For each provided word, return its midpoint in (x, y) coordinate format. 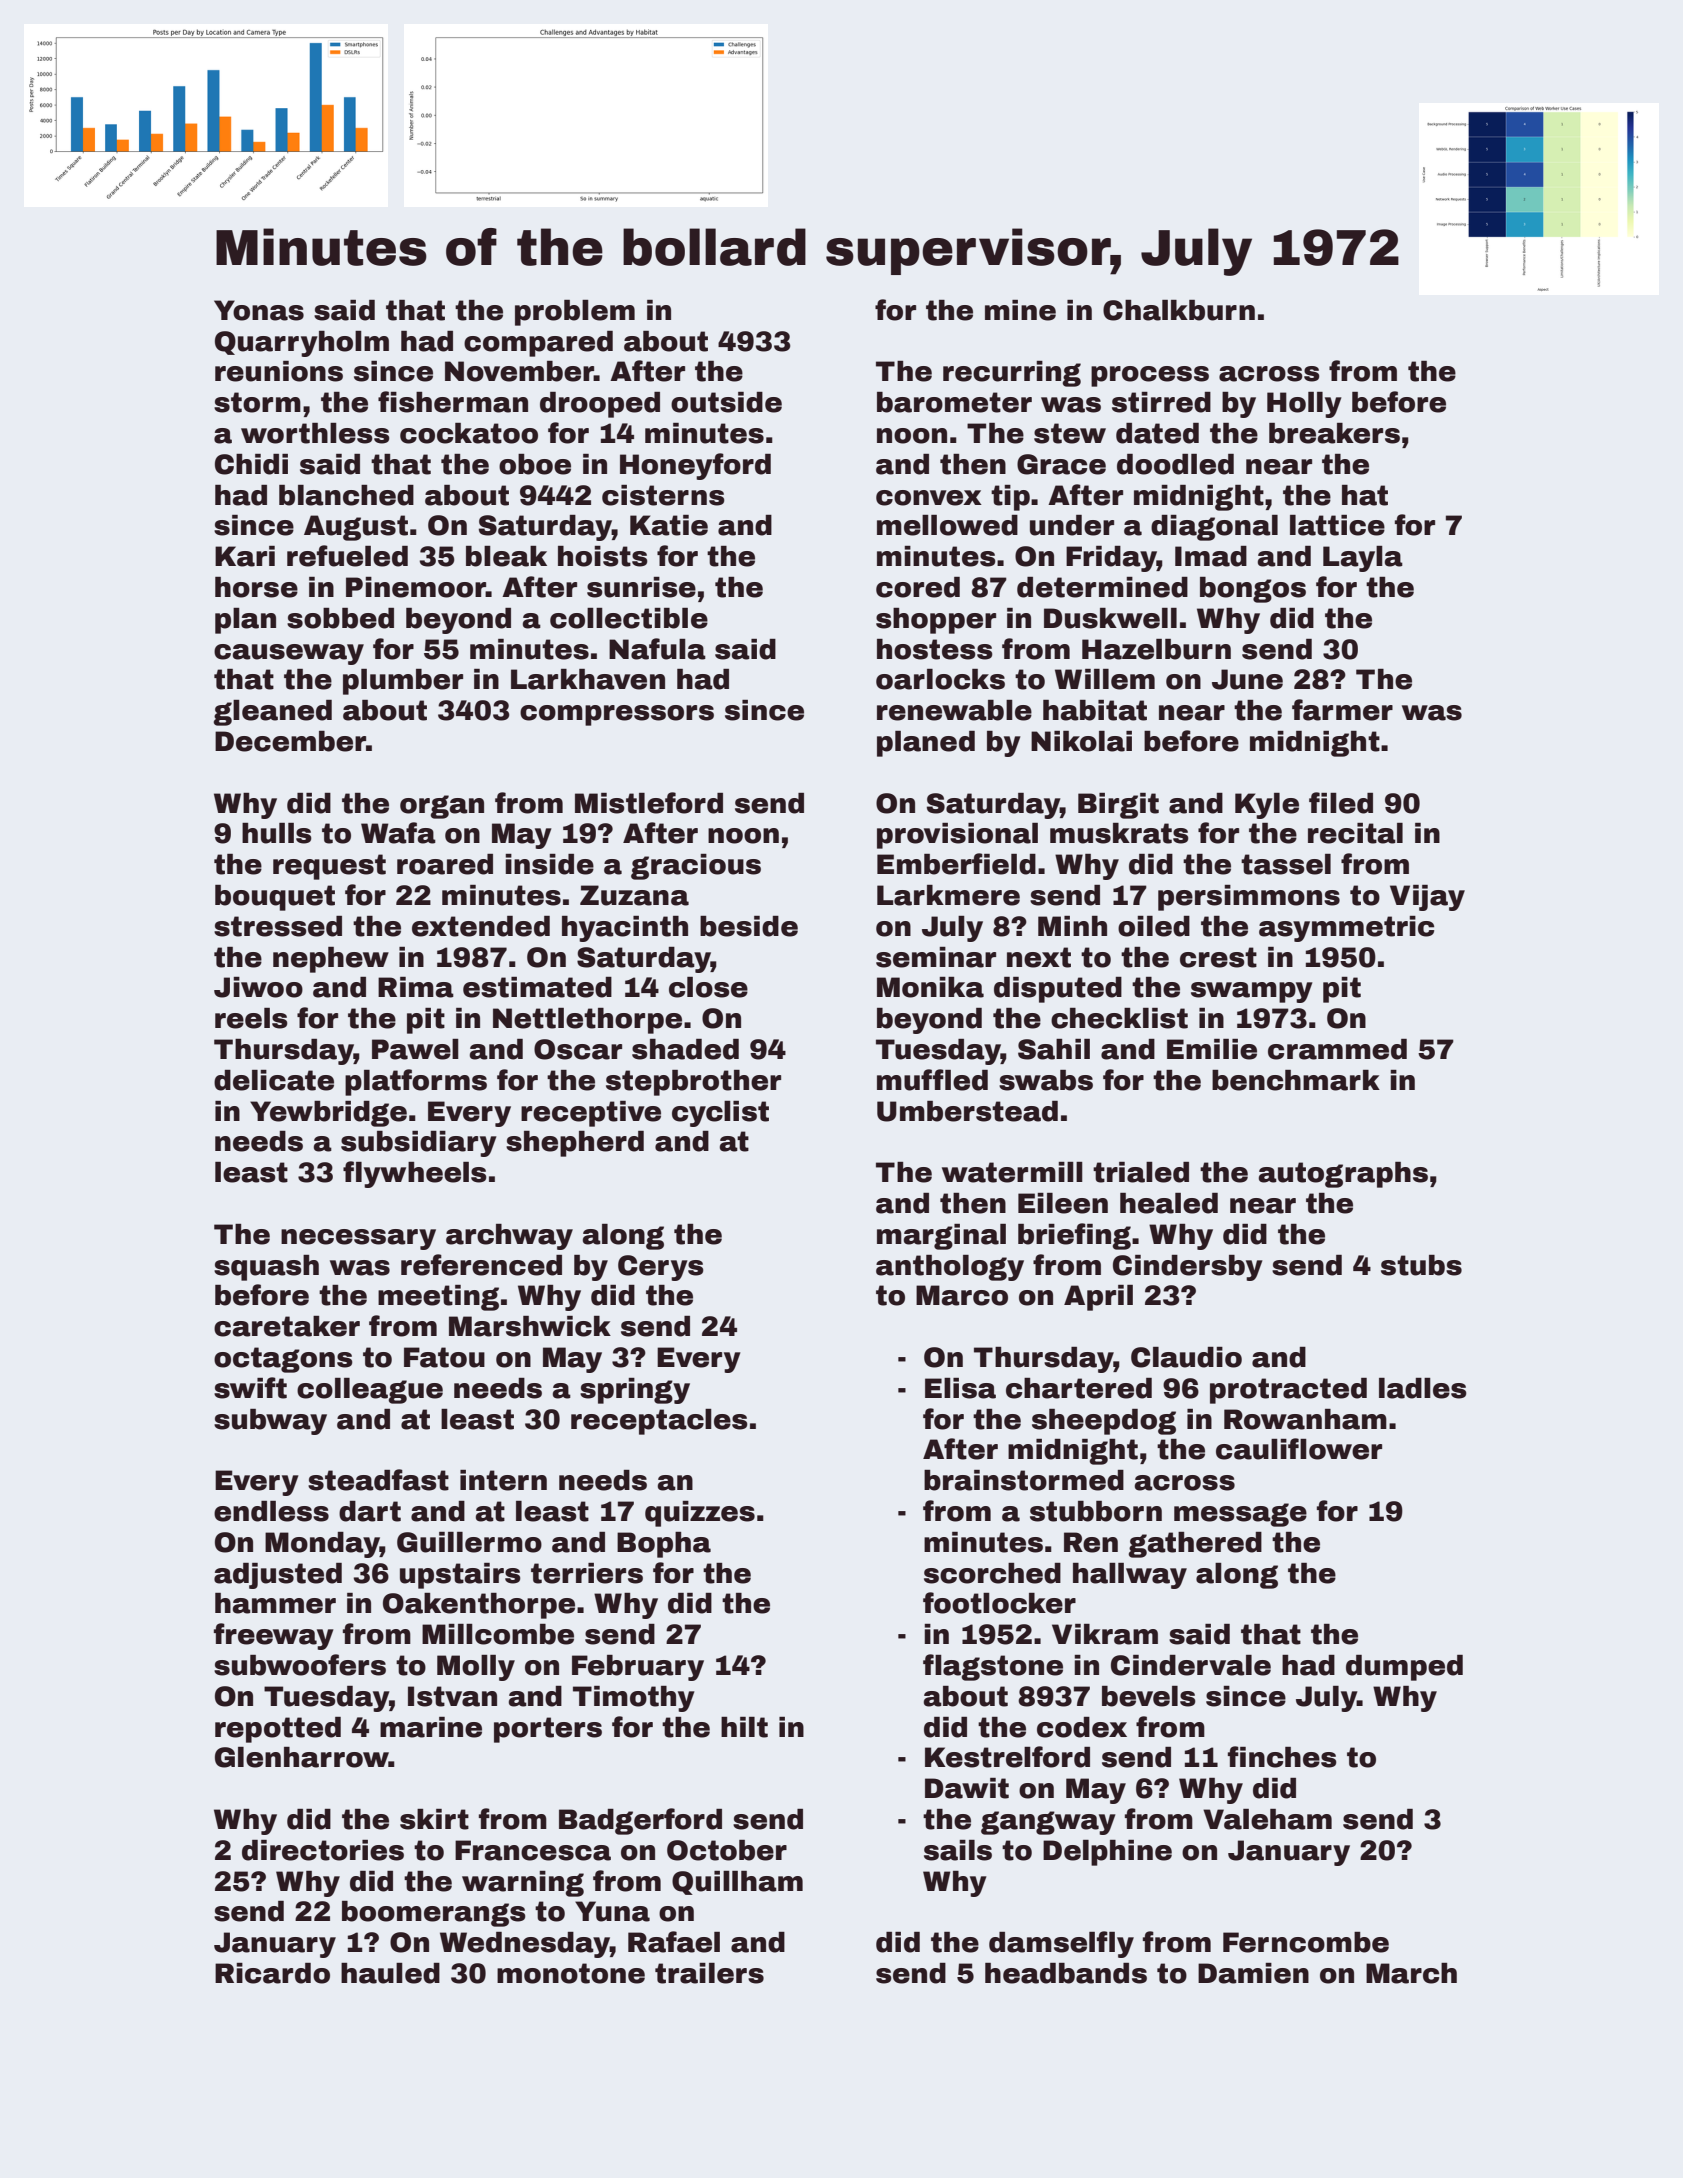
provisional (957, 836)
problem (575, 313)
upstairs (460, 1576)
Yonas (259, 310)
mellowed (947, 525)
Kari (245, 556)
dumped (1404, 1668)
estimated (537, 987)
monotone (571, 1973)
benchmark (1296, 1080)
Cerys (661, 1268)
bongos (1253, 590)
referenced (481, 1265)
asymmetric (1346, 929)
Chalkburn (1179, 310)
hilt (744, 1727)
